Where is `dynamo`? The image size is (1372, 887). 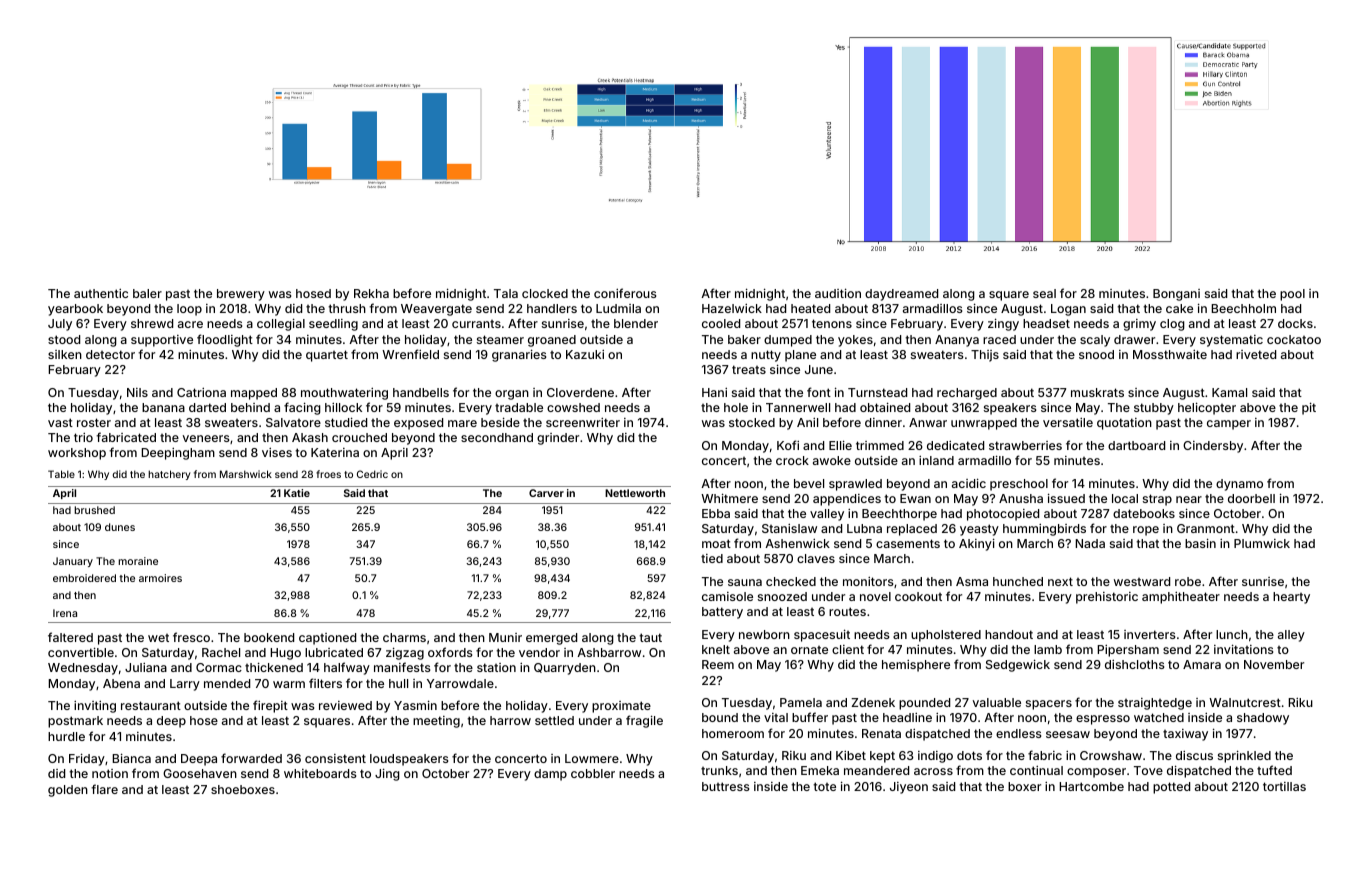 dynamo is located at coordinates (1239, 485).
